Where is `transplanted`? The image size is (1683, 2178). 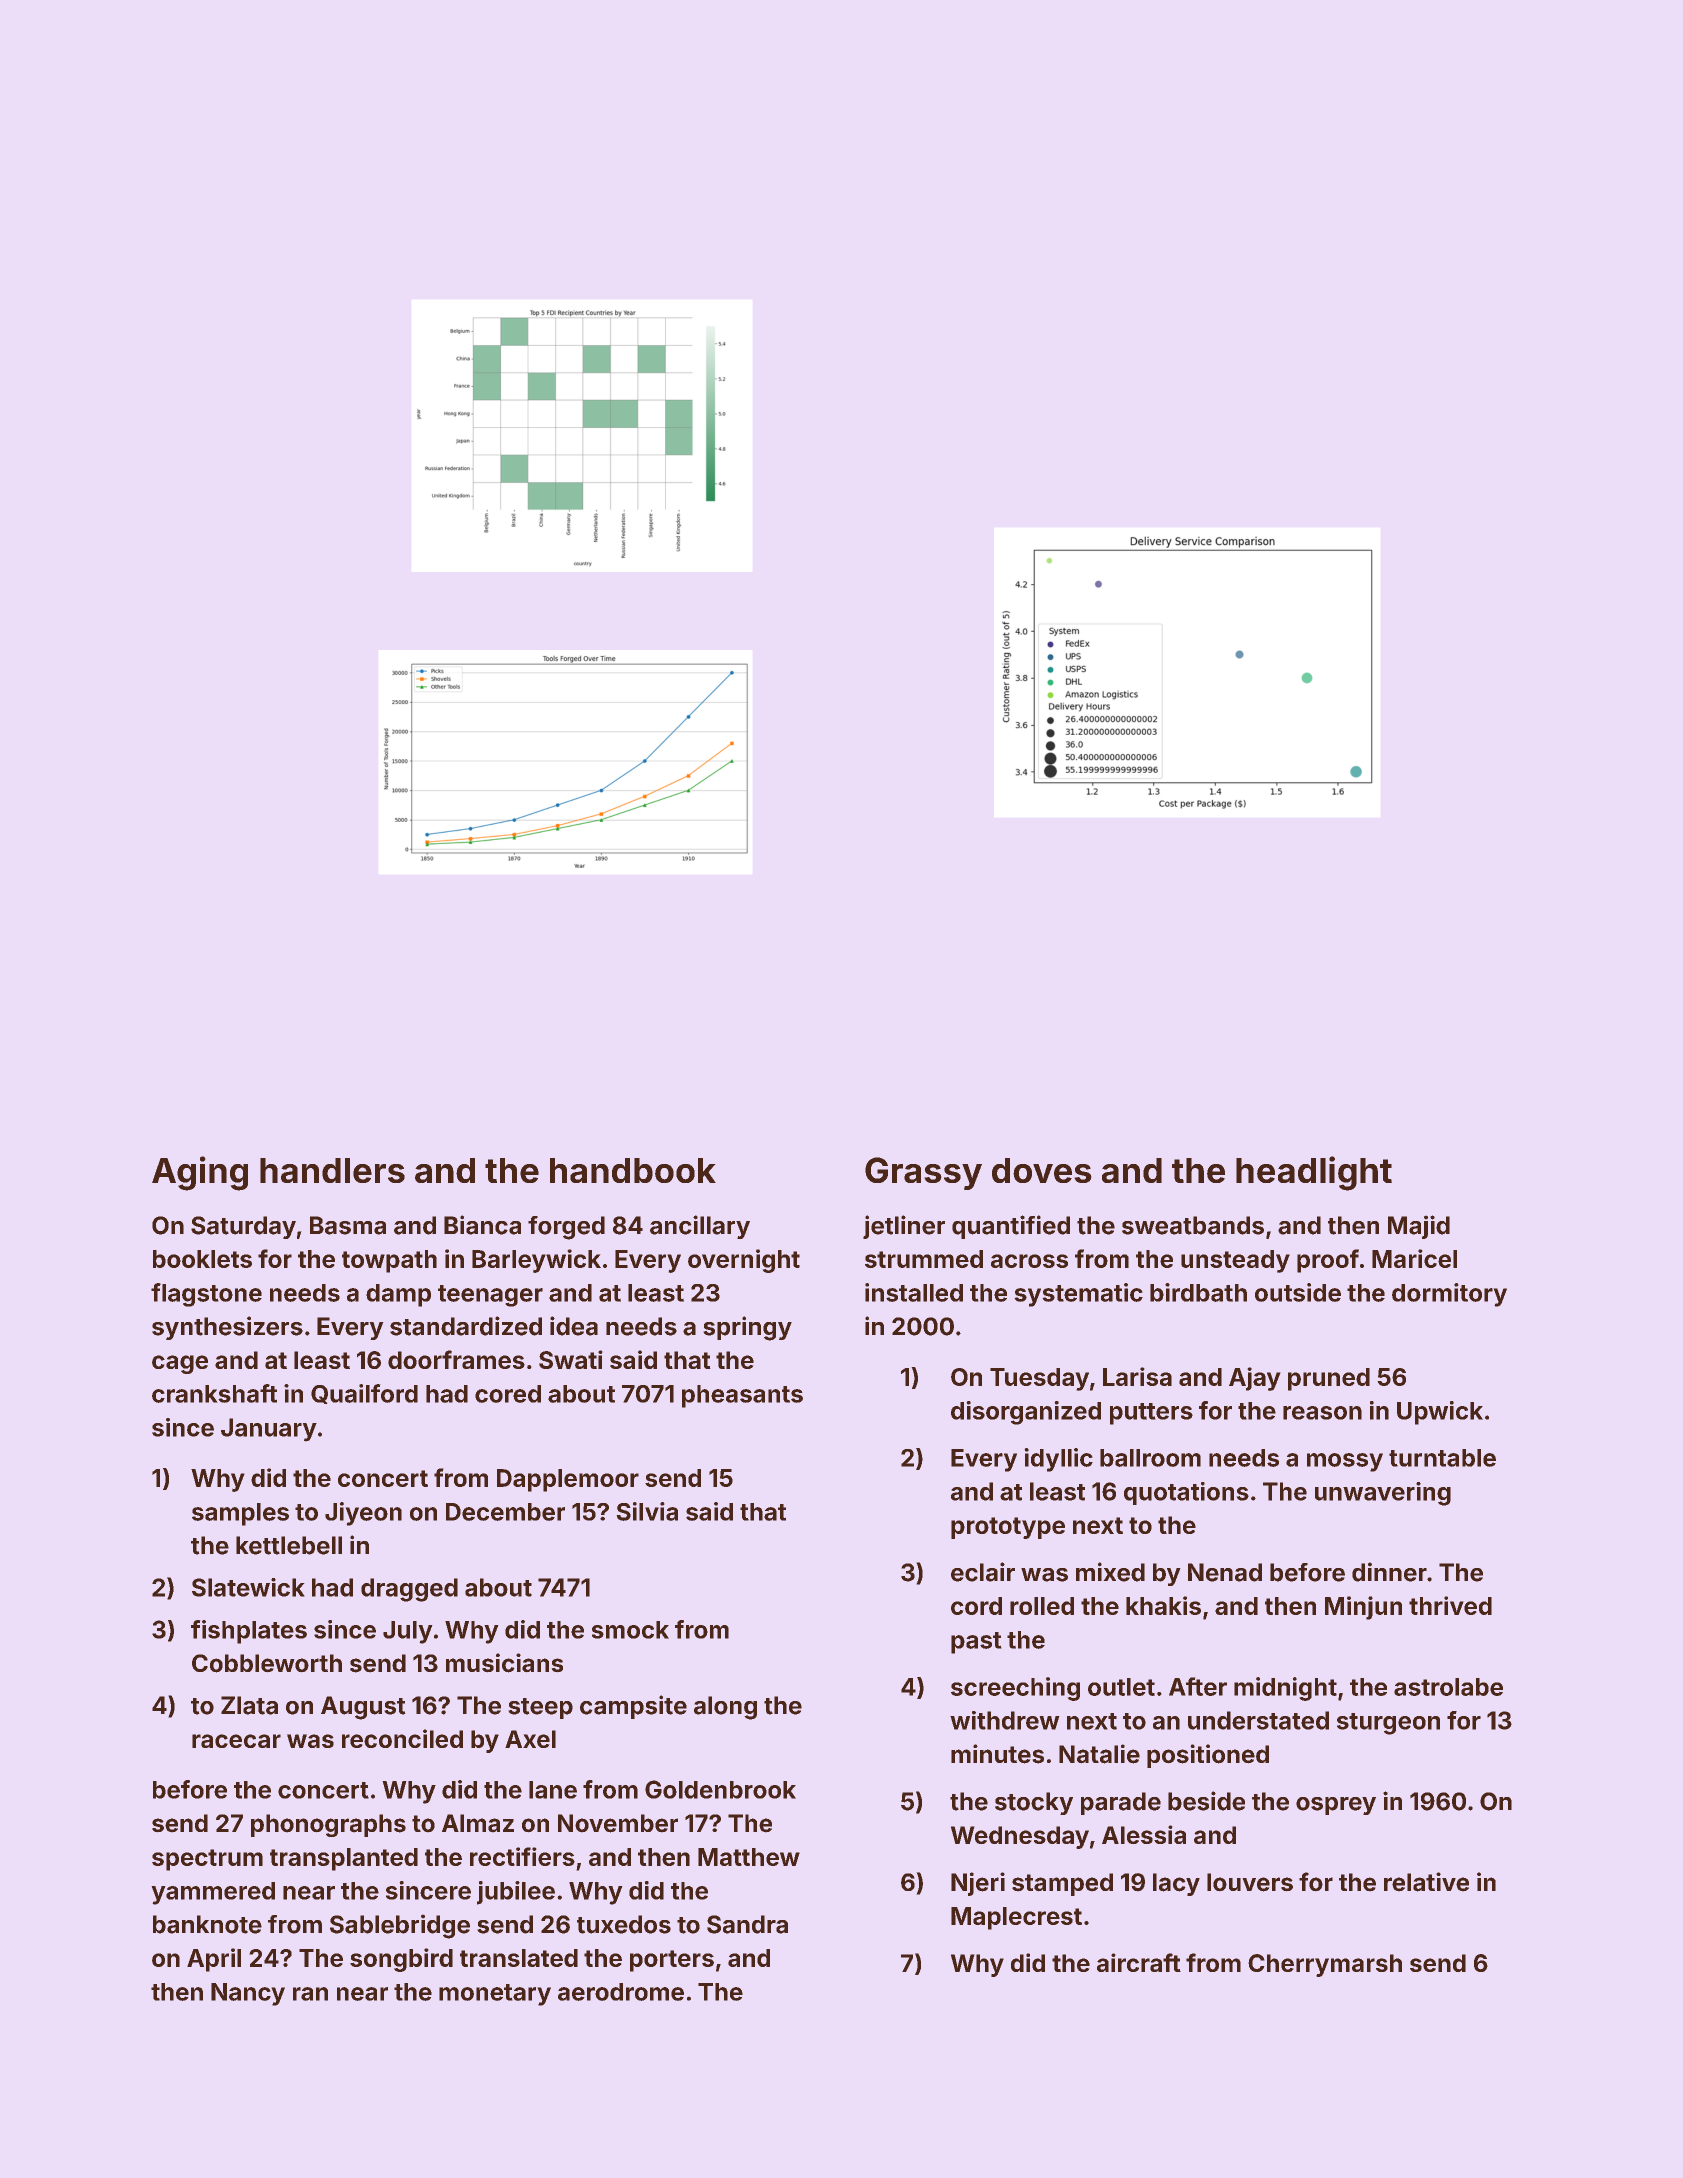
transplanted is located at coordinates (344, 1859).
